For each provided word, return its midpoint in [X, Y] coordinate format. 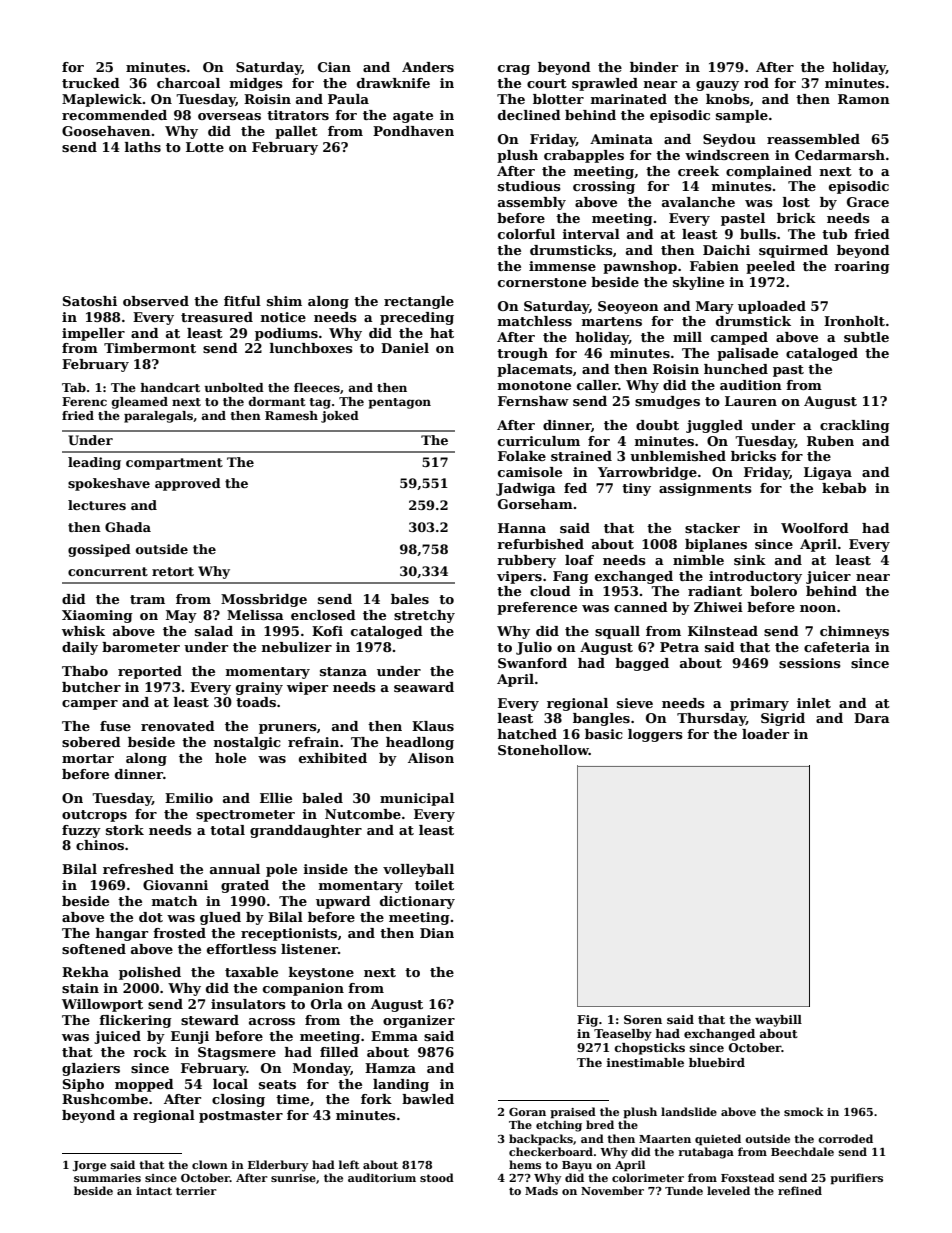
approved [188, 484]
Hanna [522, 528]
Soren [643, 1019]
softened [94, 949]
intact [154, 1191]
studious [529, 186]
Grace [868, 202]
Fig [587, 1021]
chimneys [854, 632]
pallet [296, 132]
